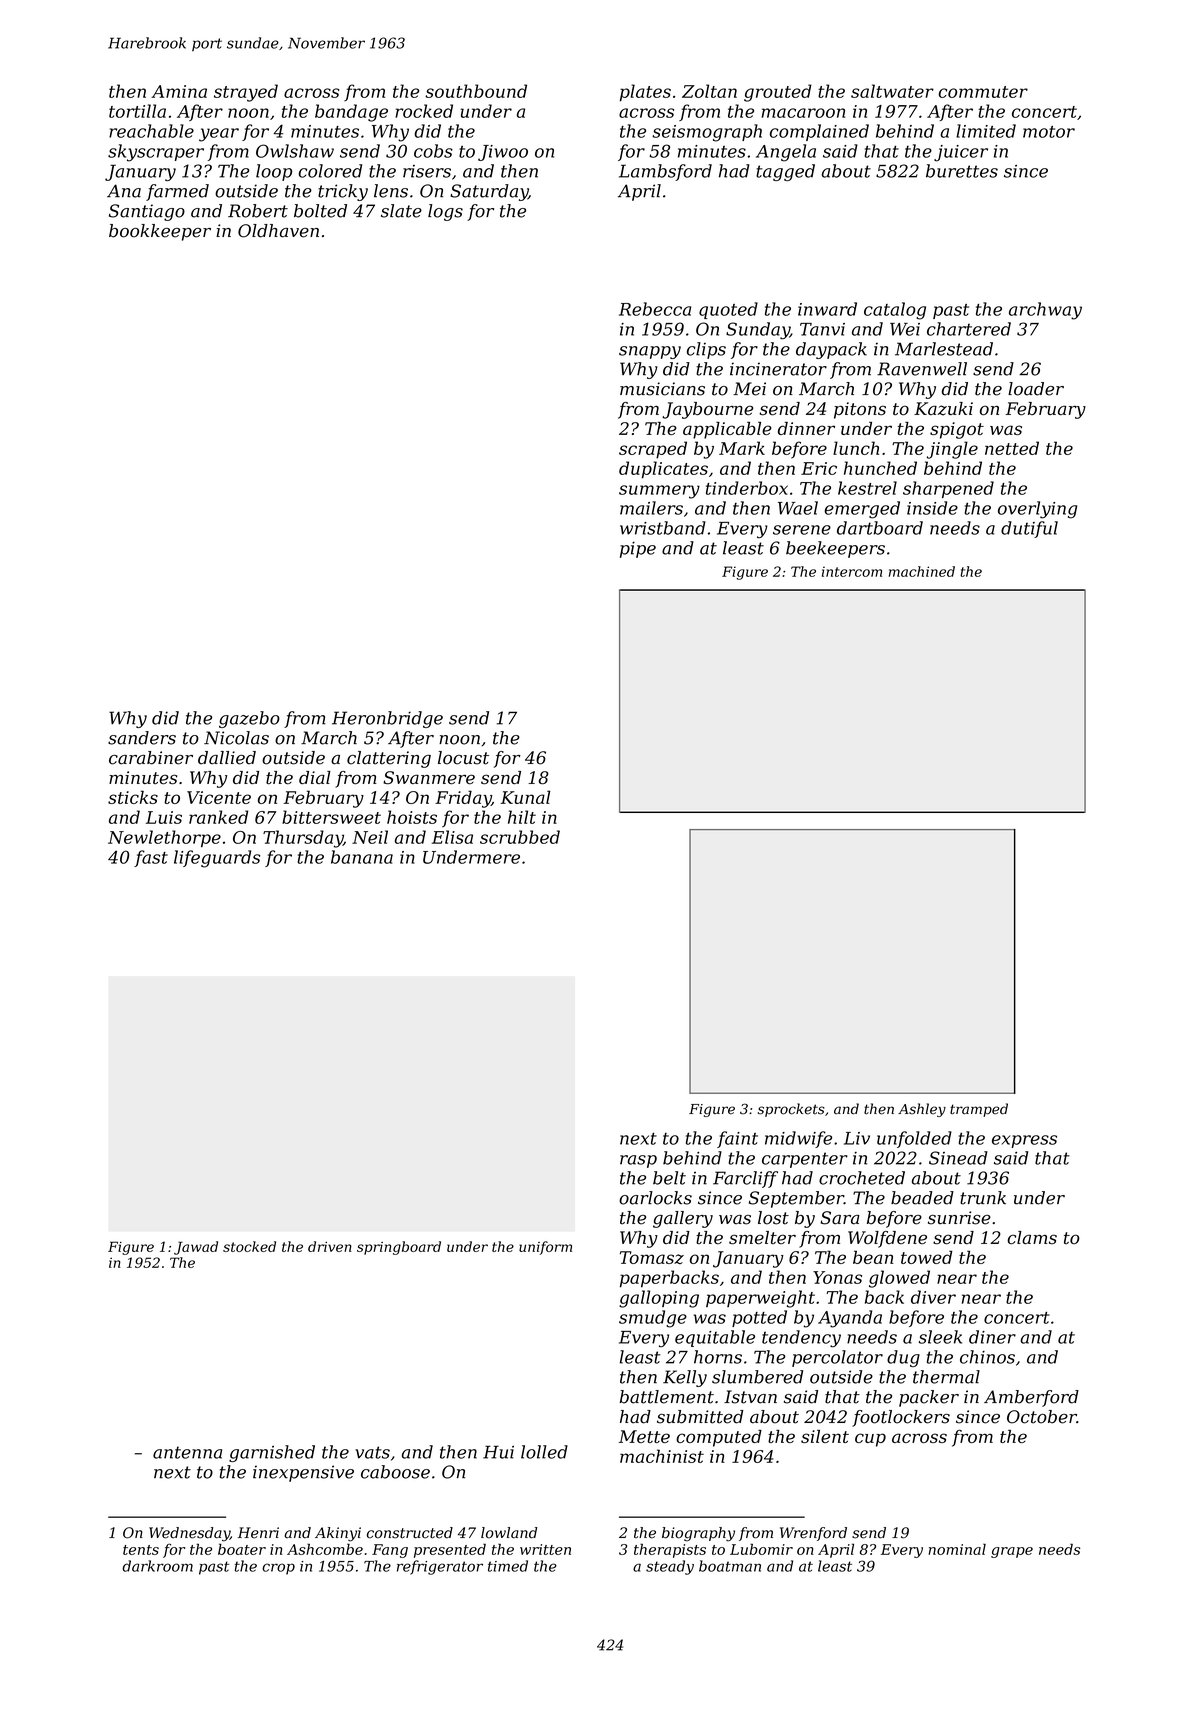 This screenshot has width=1194, height=1729. Describe the element at coordinates (157, 1566) in the screenshot. I see `darkroom` at that location.
